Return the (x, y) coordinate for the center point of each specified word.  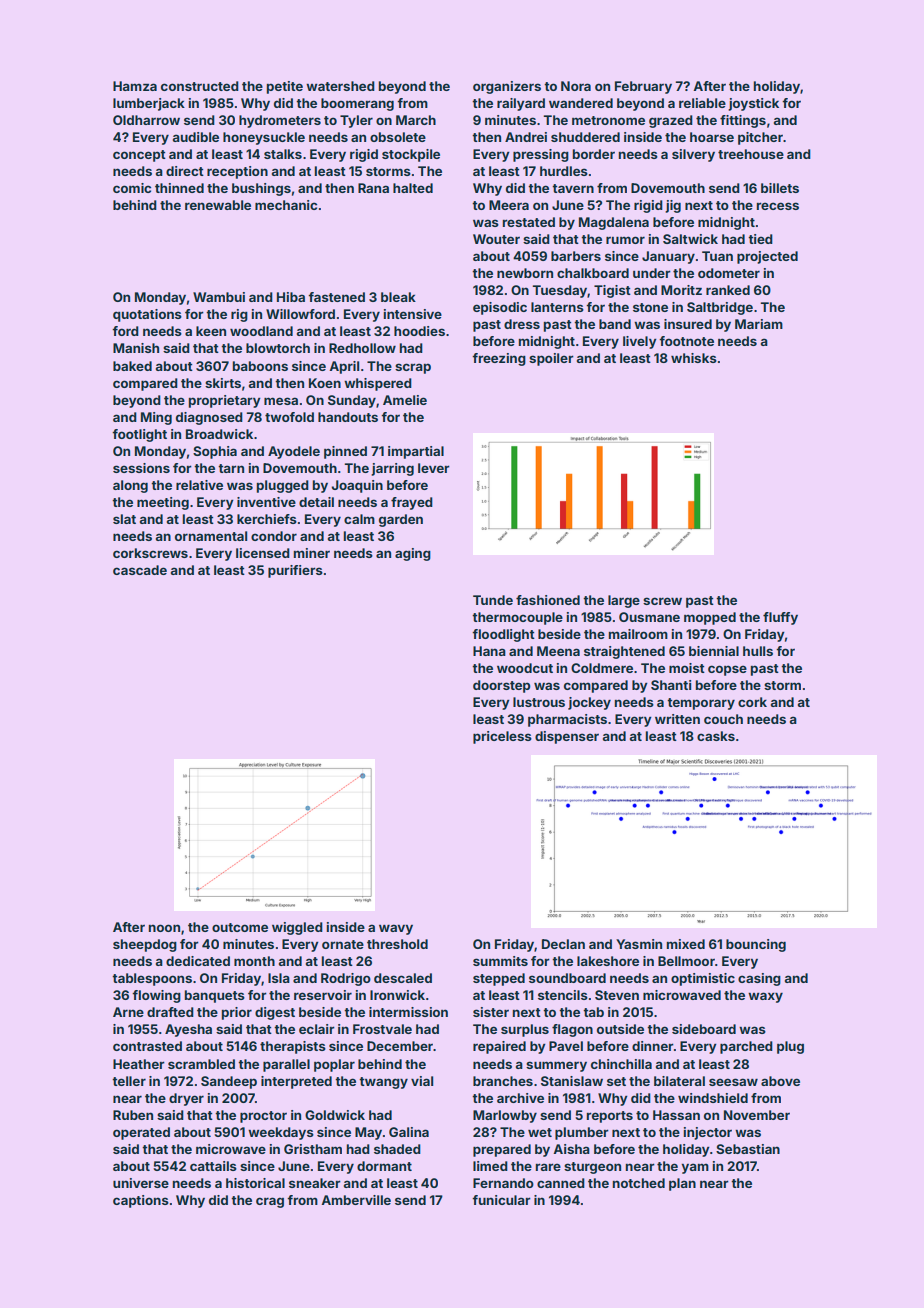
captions (141, 1201)
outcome (240, 927)
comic (132, 188)
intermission (408, 1012)
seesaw (733, 1082)
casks (716, 736)
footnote (686, 341)
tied (760, 239)
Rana (373, 188)
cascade (140, 570)
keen (211, 331)
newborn (525, 273)
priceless (502, 737)
